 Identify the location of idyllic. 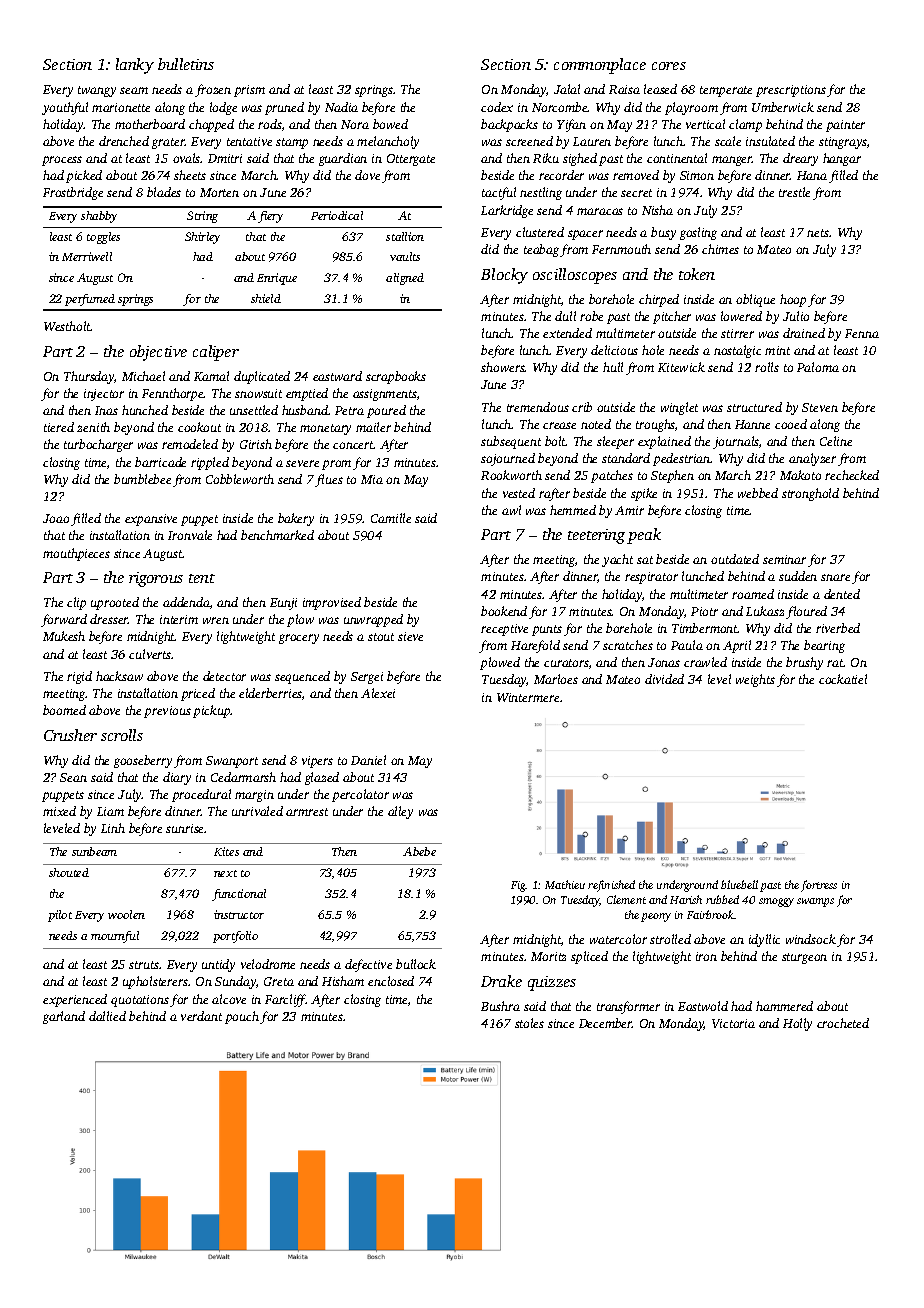
(764, 940).
